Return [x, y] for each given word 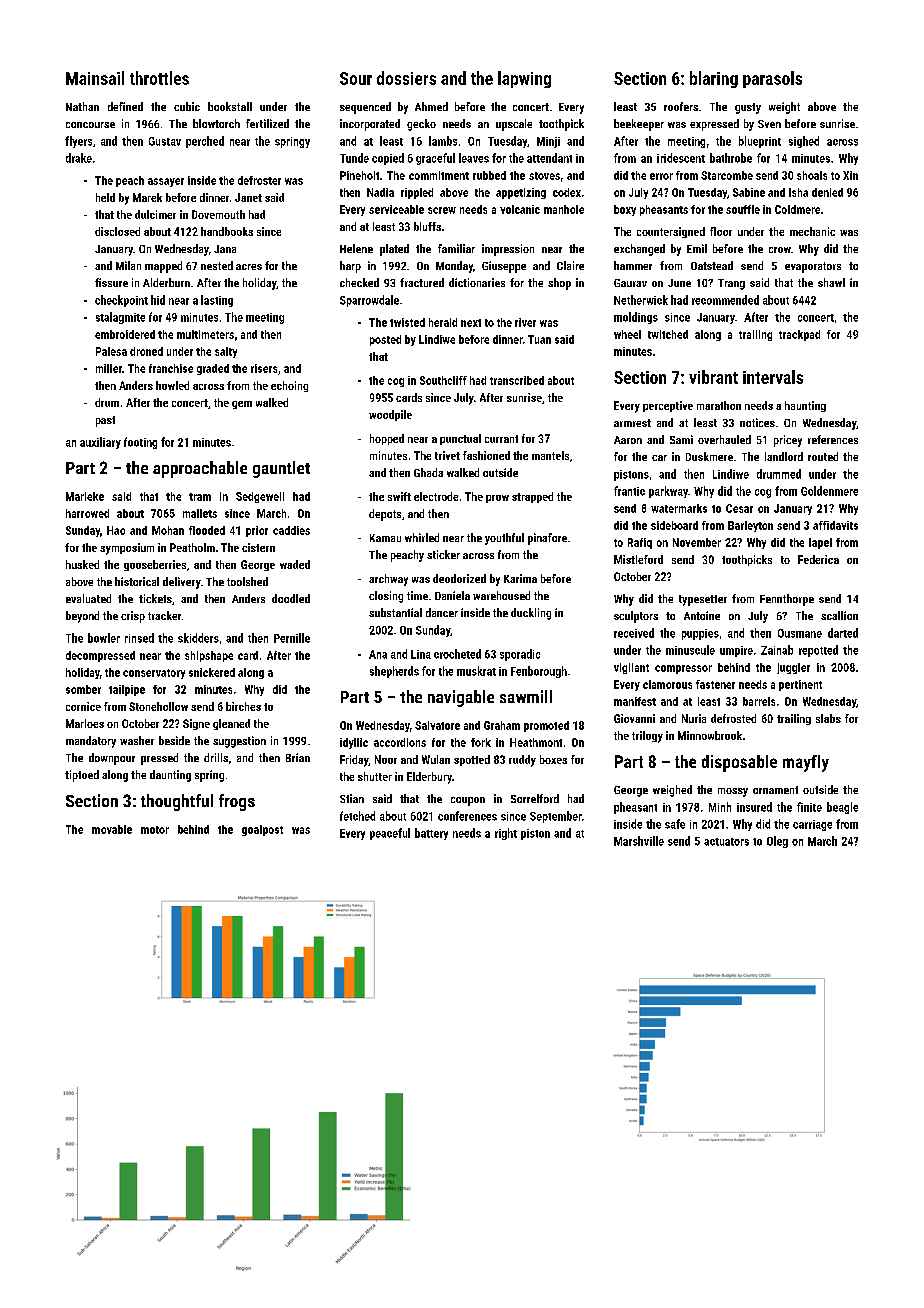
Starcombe [727, 175]
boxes [553, 759]
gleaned [231, 724]
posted [385, 340]
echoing [289, 386]
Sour [356, 78]
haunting [805, 406]
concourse [90, 125]
